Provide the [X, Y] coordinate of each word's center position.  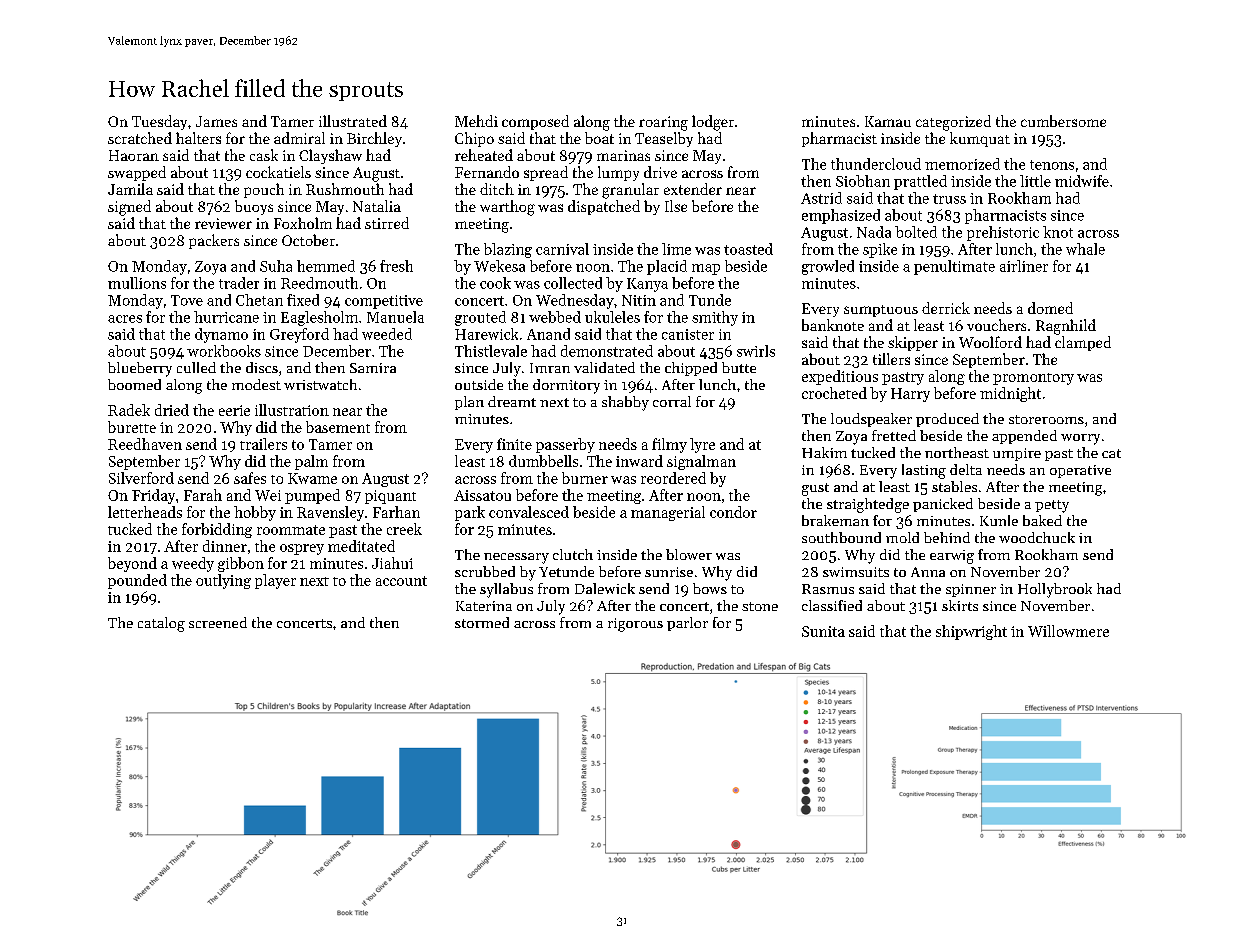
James [216, 121]
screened [218, 622]
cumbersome [1063, 121]
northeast [957, 452]
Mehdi [476, 121]
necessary [516, 558]
